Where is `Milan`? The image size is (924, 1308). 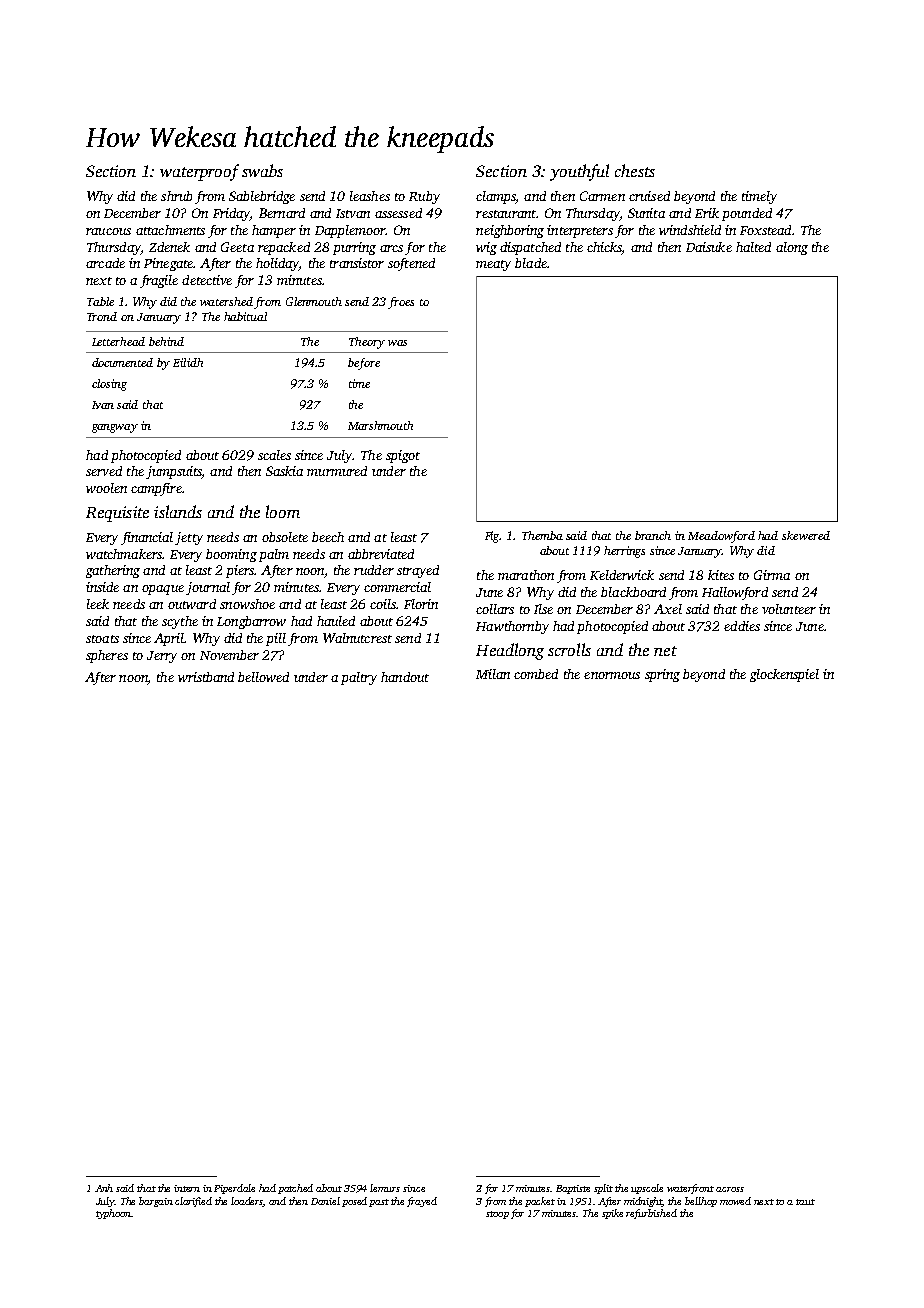
Milan is located at coordinates (493, 674).
